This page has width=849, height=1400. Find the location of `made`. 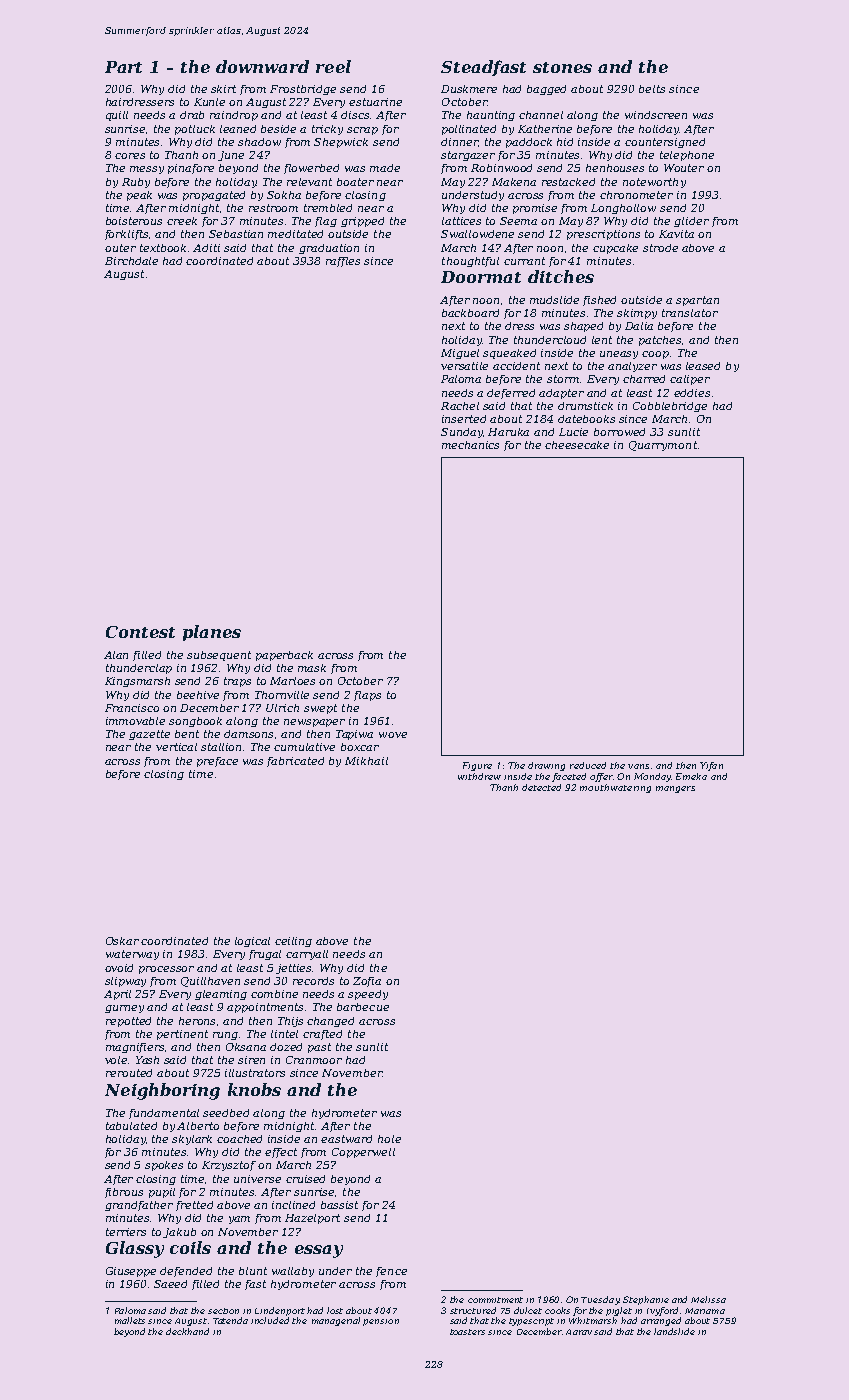

made is located at coordinates (385, 168).
